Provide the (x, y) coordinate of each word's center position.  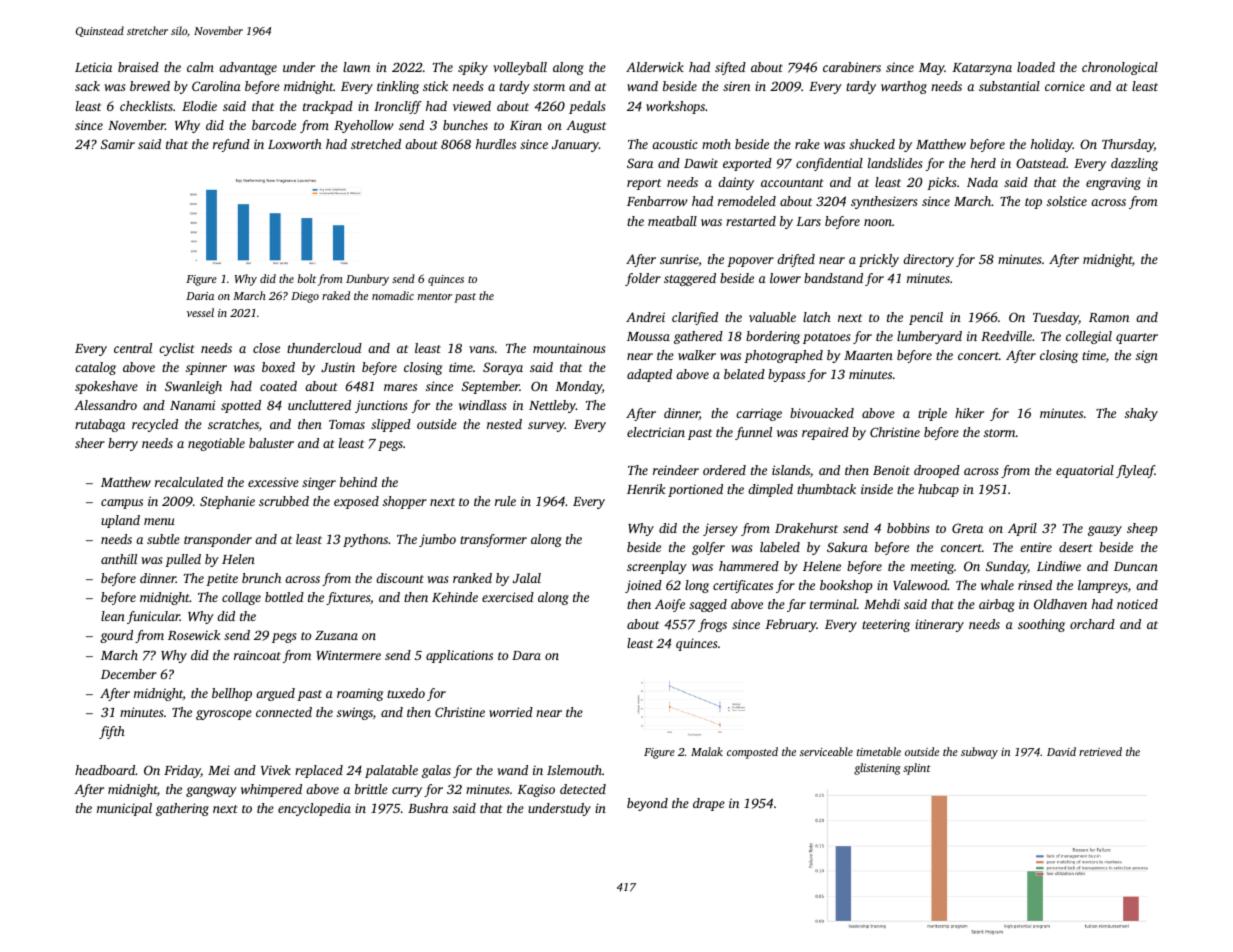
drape (709, 804)
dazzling (1134, 164)
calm (200, 67)
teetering (886, 625)
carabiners (852, 67)
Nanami (192, 405)
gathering (182, 809)
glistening (877, 769)
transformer (493, 540)
